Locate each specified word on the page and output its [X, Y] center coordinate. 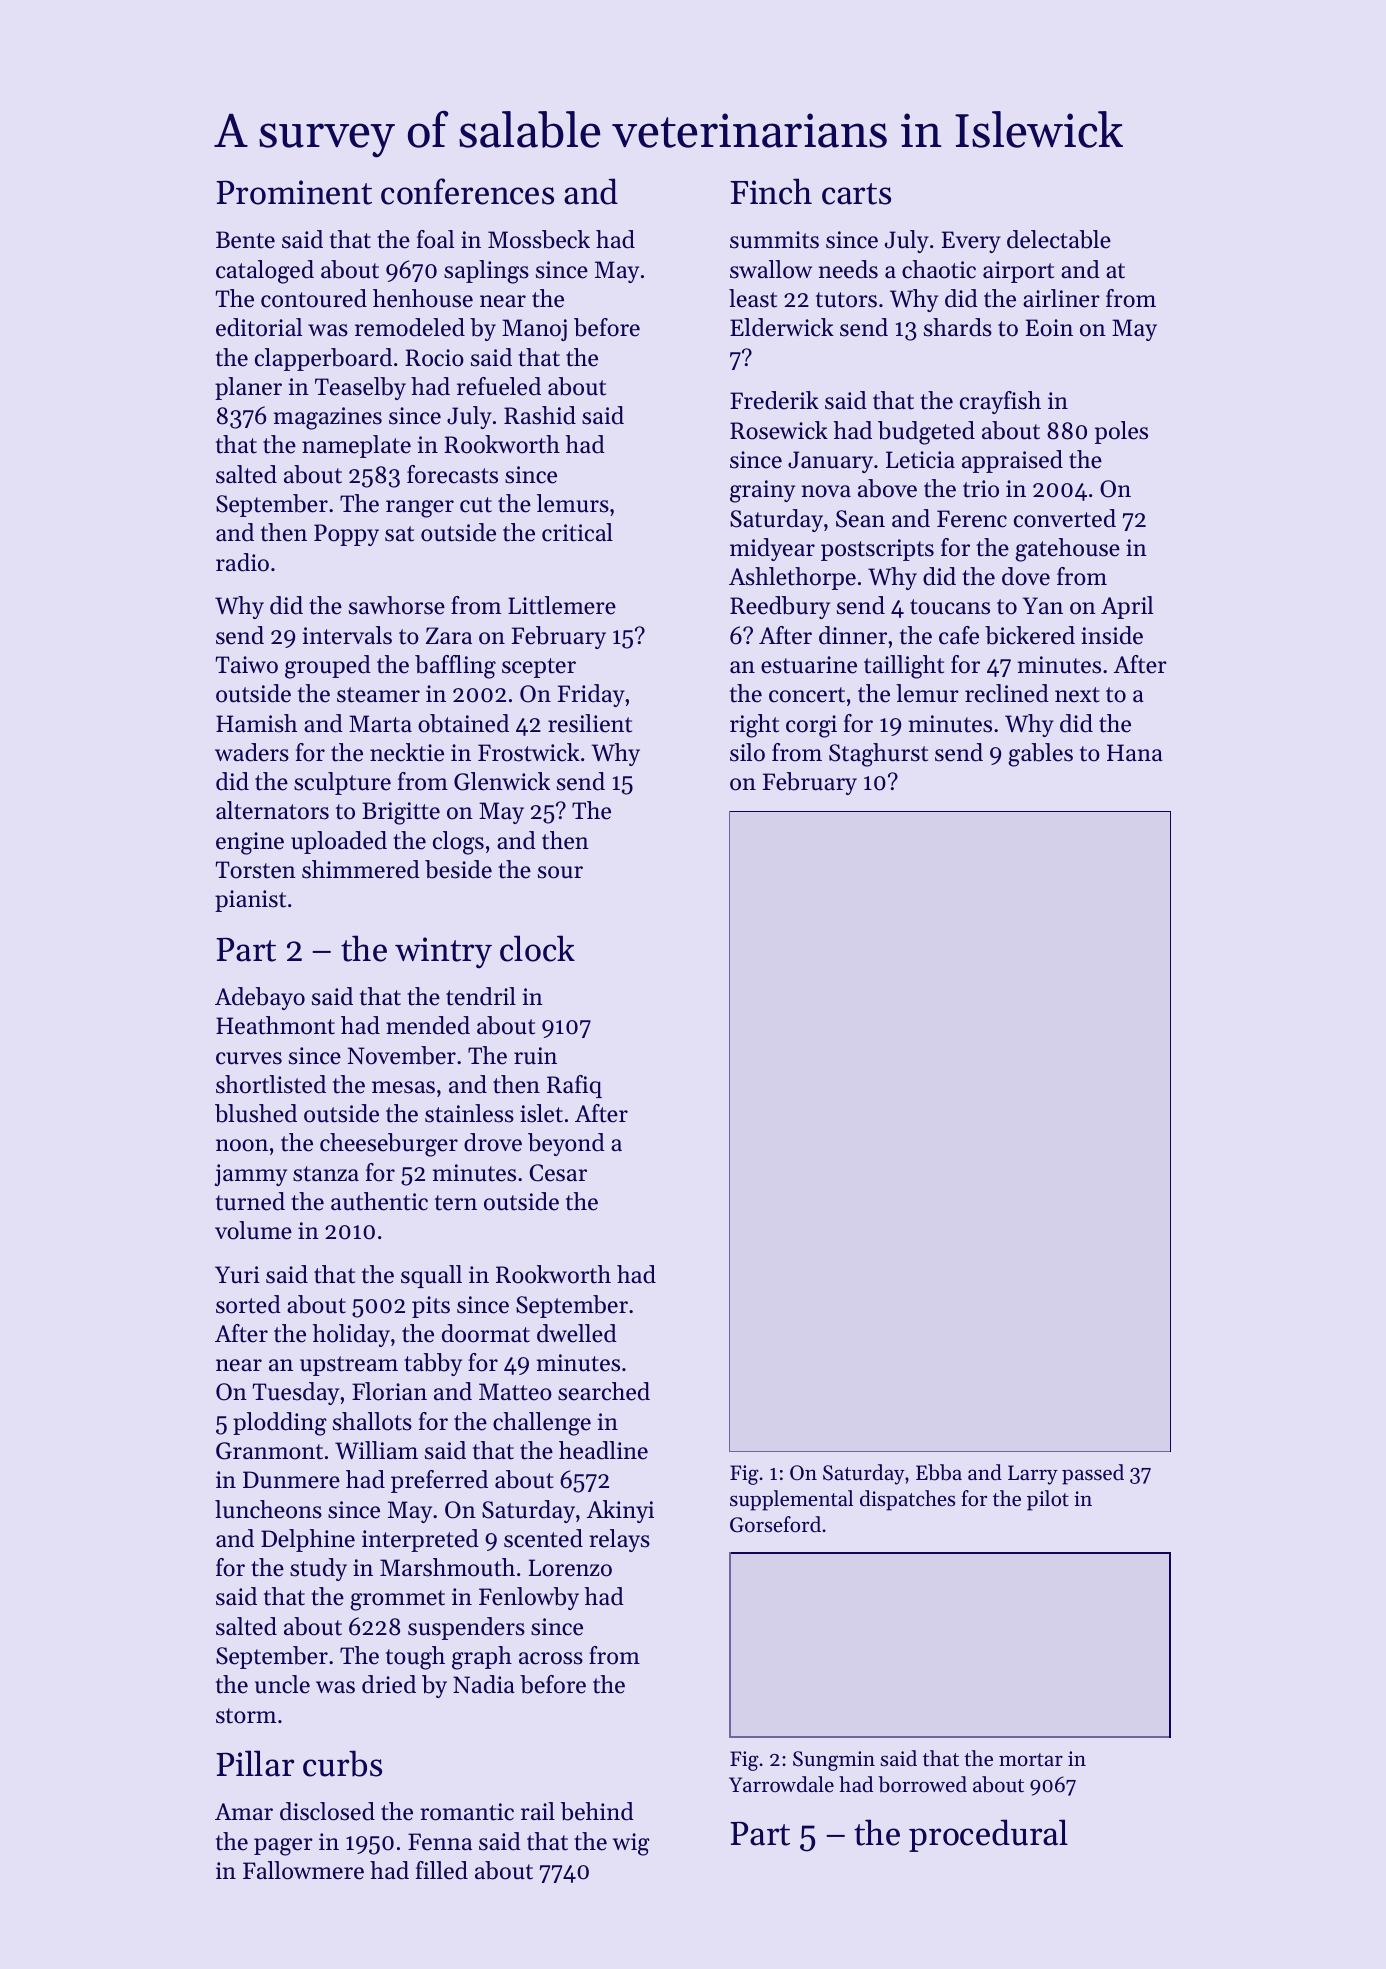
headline [603, 1450]
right [754, 726]
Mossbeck [539, 239]
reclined [1007, 693]
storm [246, 1716]
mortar [1031, 1760]
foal [435, 239]
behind [597, 1811]
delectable [1059, 239]
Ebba [939, 1472]
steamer [378, 695]
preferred [439, 1481]
